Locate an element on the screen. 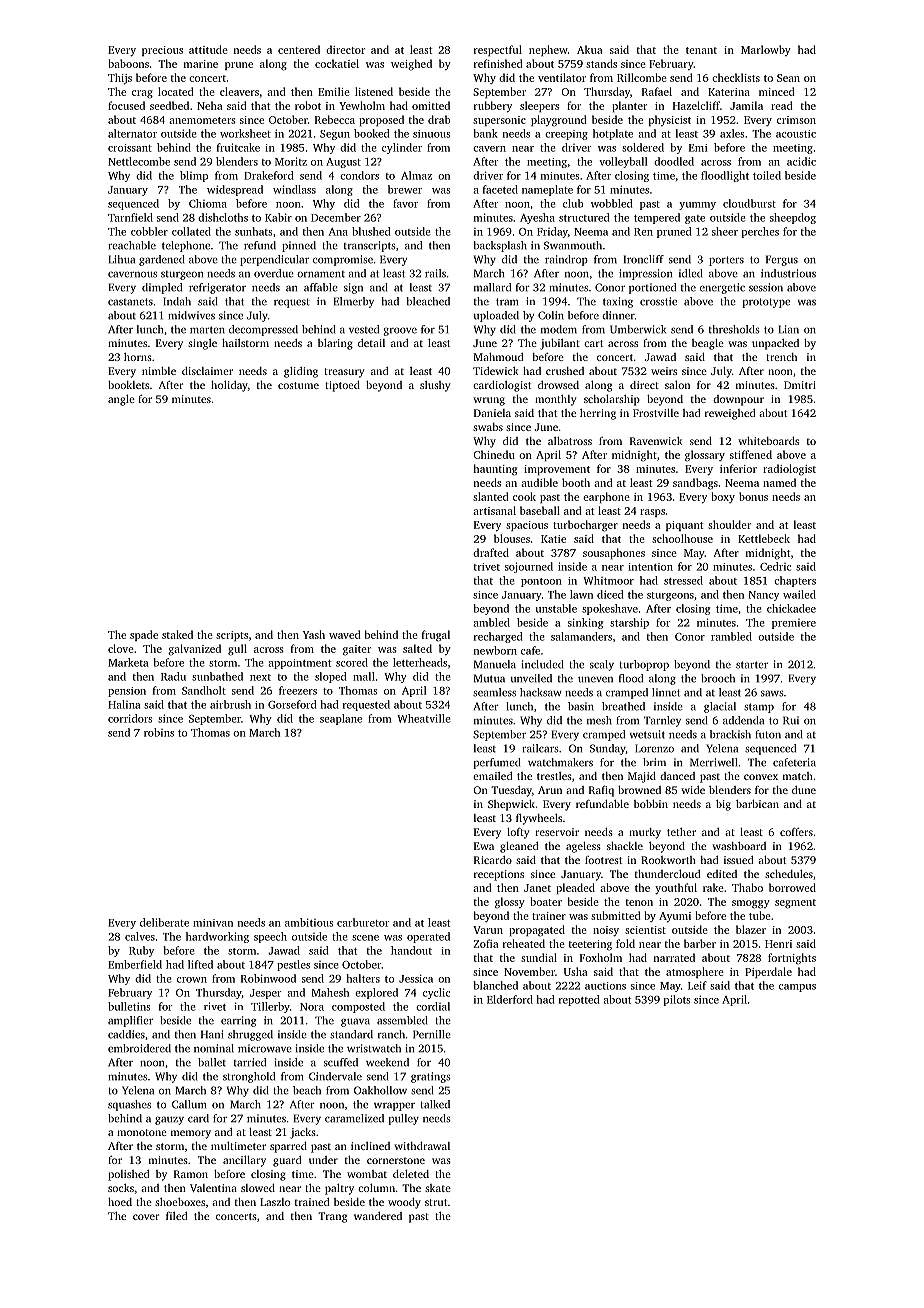 The height and width of the screenshot is (1308, 924). sinuous is located at coordinates (431, 134).
